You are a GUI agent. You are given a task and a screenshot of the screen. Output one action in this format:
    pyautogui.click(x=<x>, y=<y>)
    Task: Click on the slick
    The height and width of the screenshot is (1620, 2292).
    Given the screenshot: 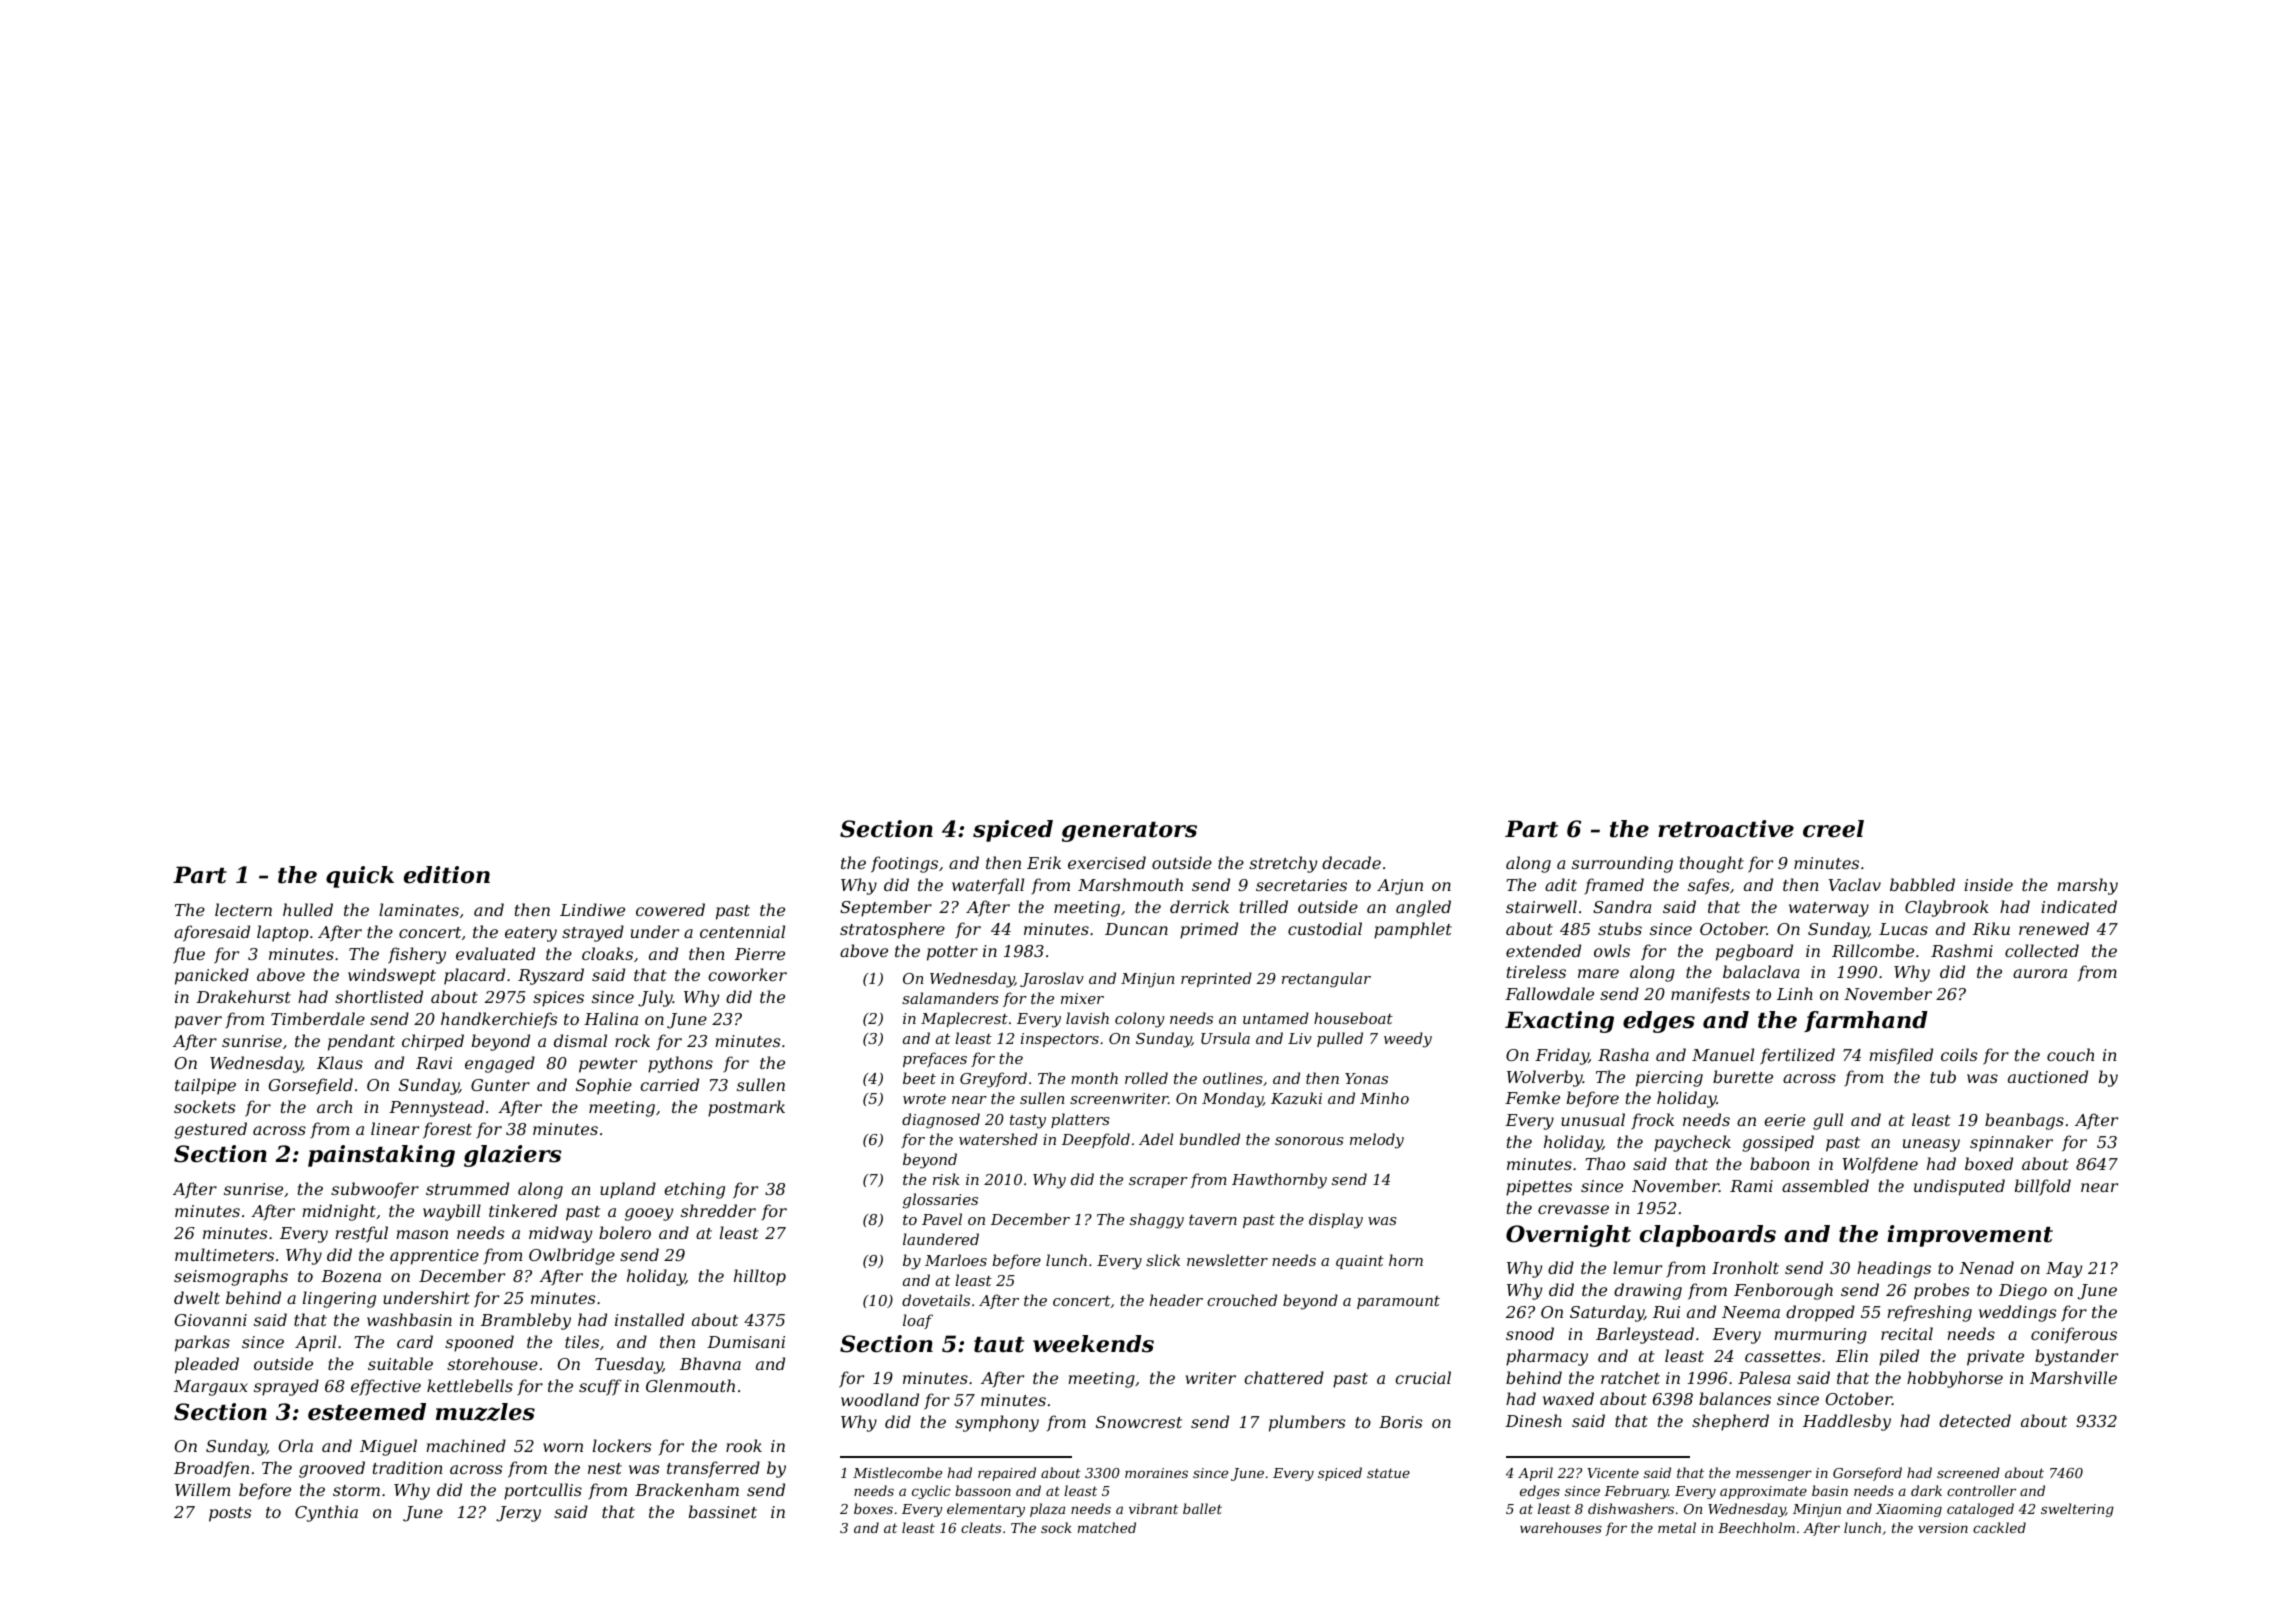 What is the action you would take?
    pyautogui.click(x=1163, y=1260)
